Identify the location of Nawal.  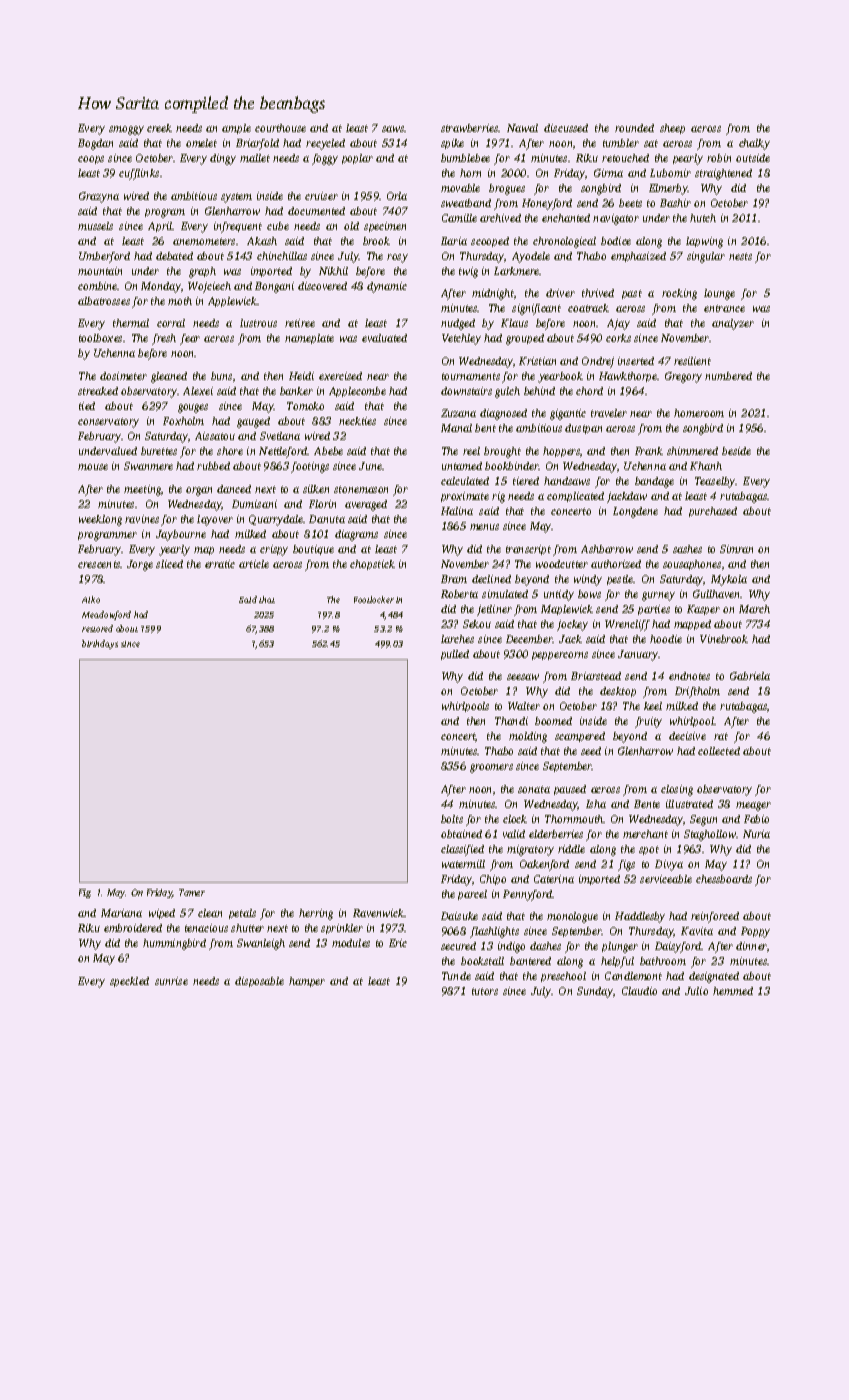
(522, 128).
